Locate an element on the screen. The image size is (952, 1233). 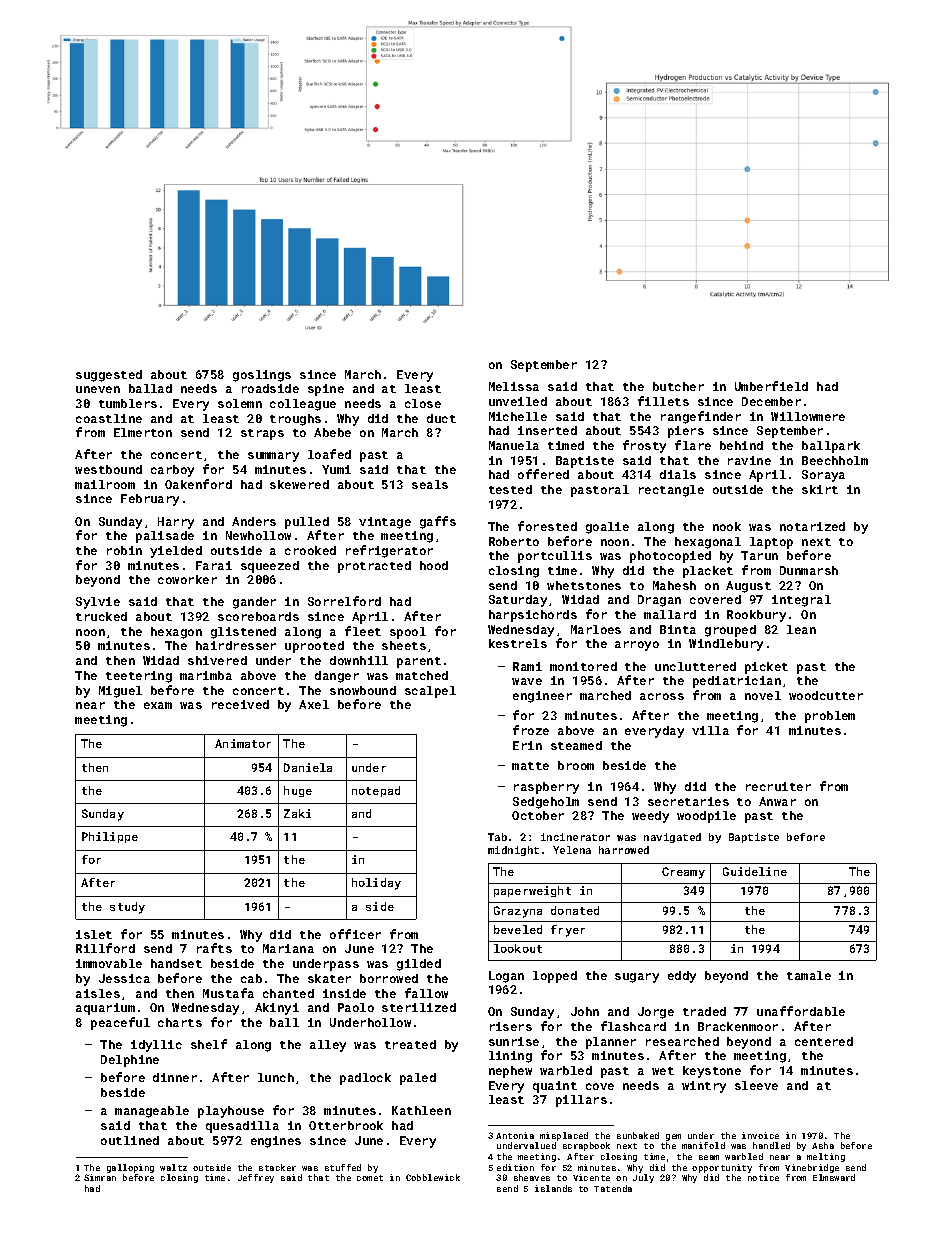
piers is located at coordinates (686, 432).
